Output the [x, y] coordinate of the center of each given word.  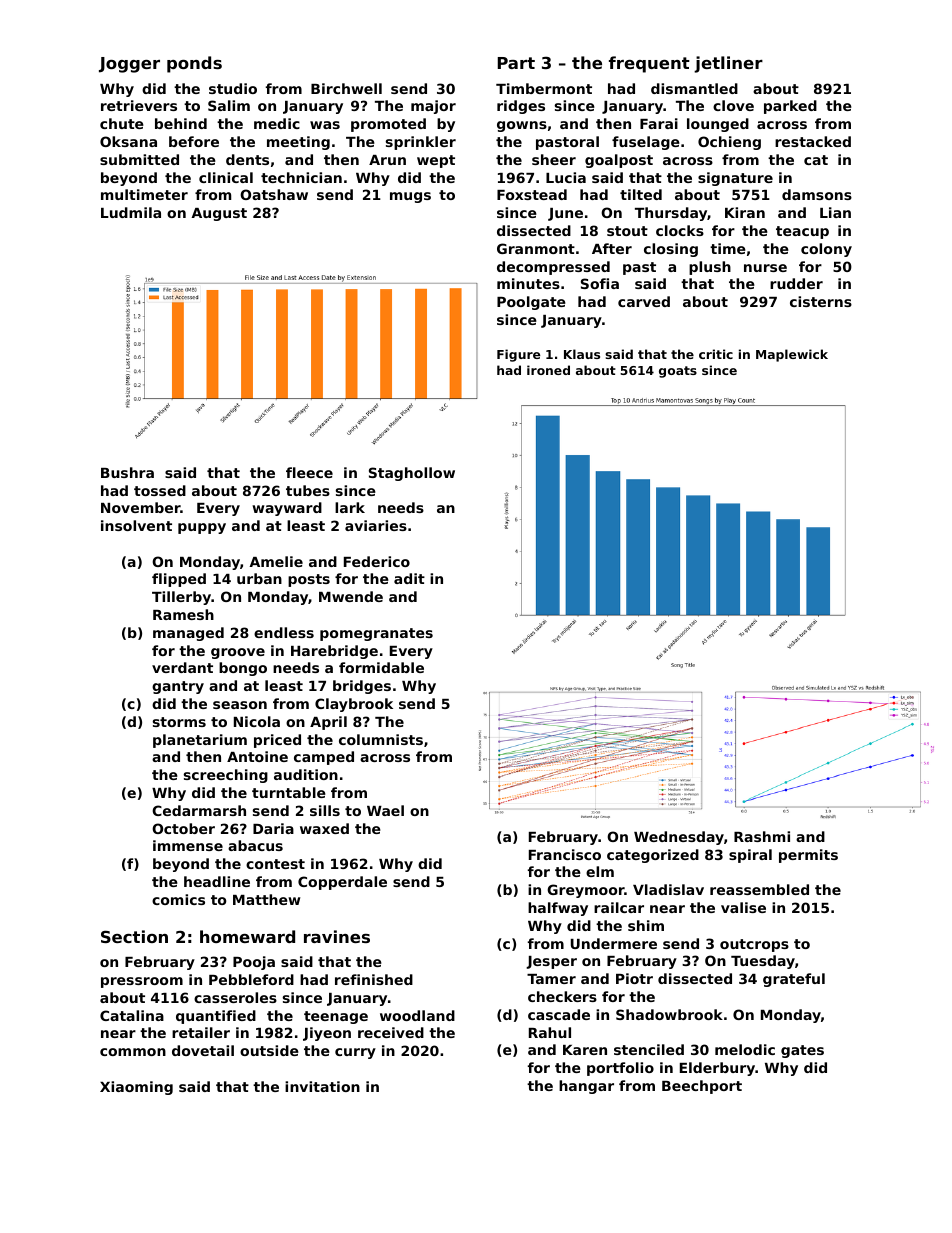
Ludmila [131, 212]
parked [790, 107]
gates [802, 1051]
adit [409, 578]
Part [516, 63]
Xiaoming [136, 1088]
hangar [586, 1087]
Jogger [129, 65]
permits [808, 856]
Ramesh [183, 614]
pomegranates [376, 634]
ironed [548, 370]
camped [324, 758]
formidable [381, 667]
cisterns [821, 301]
